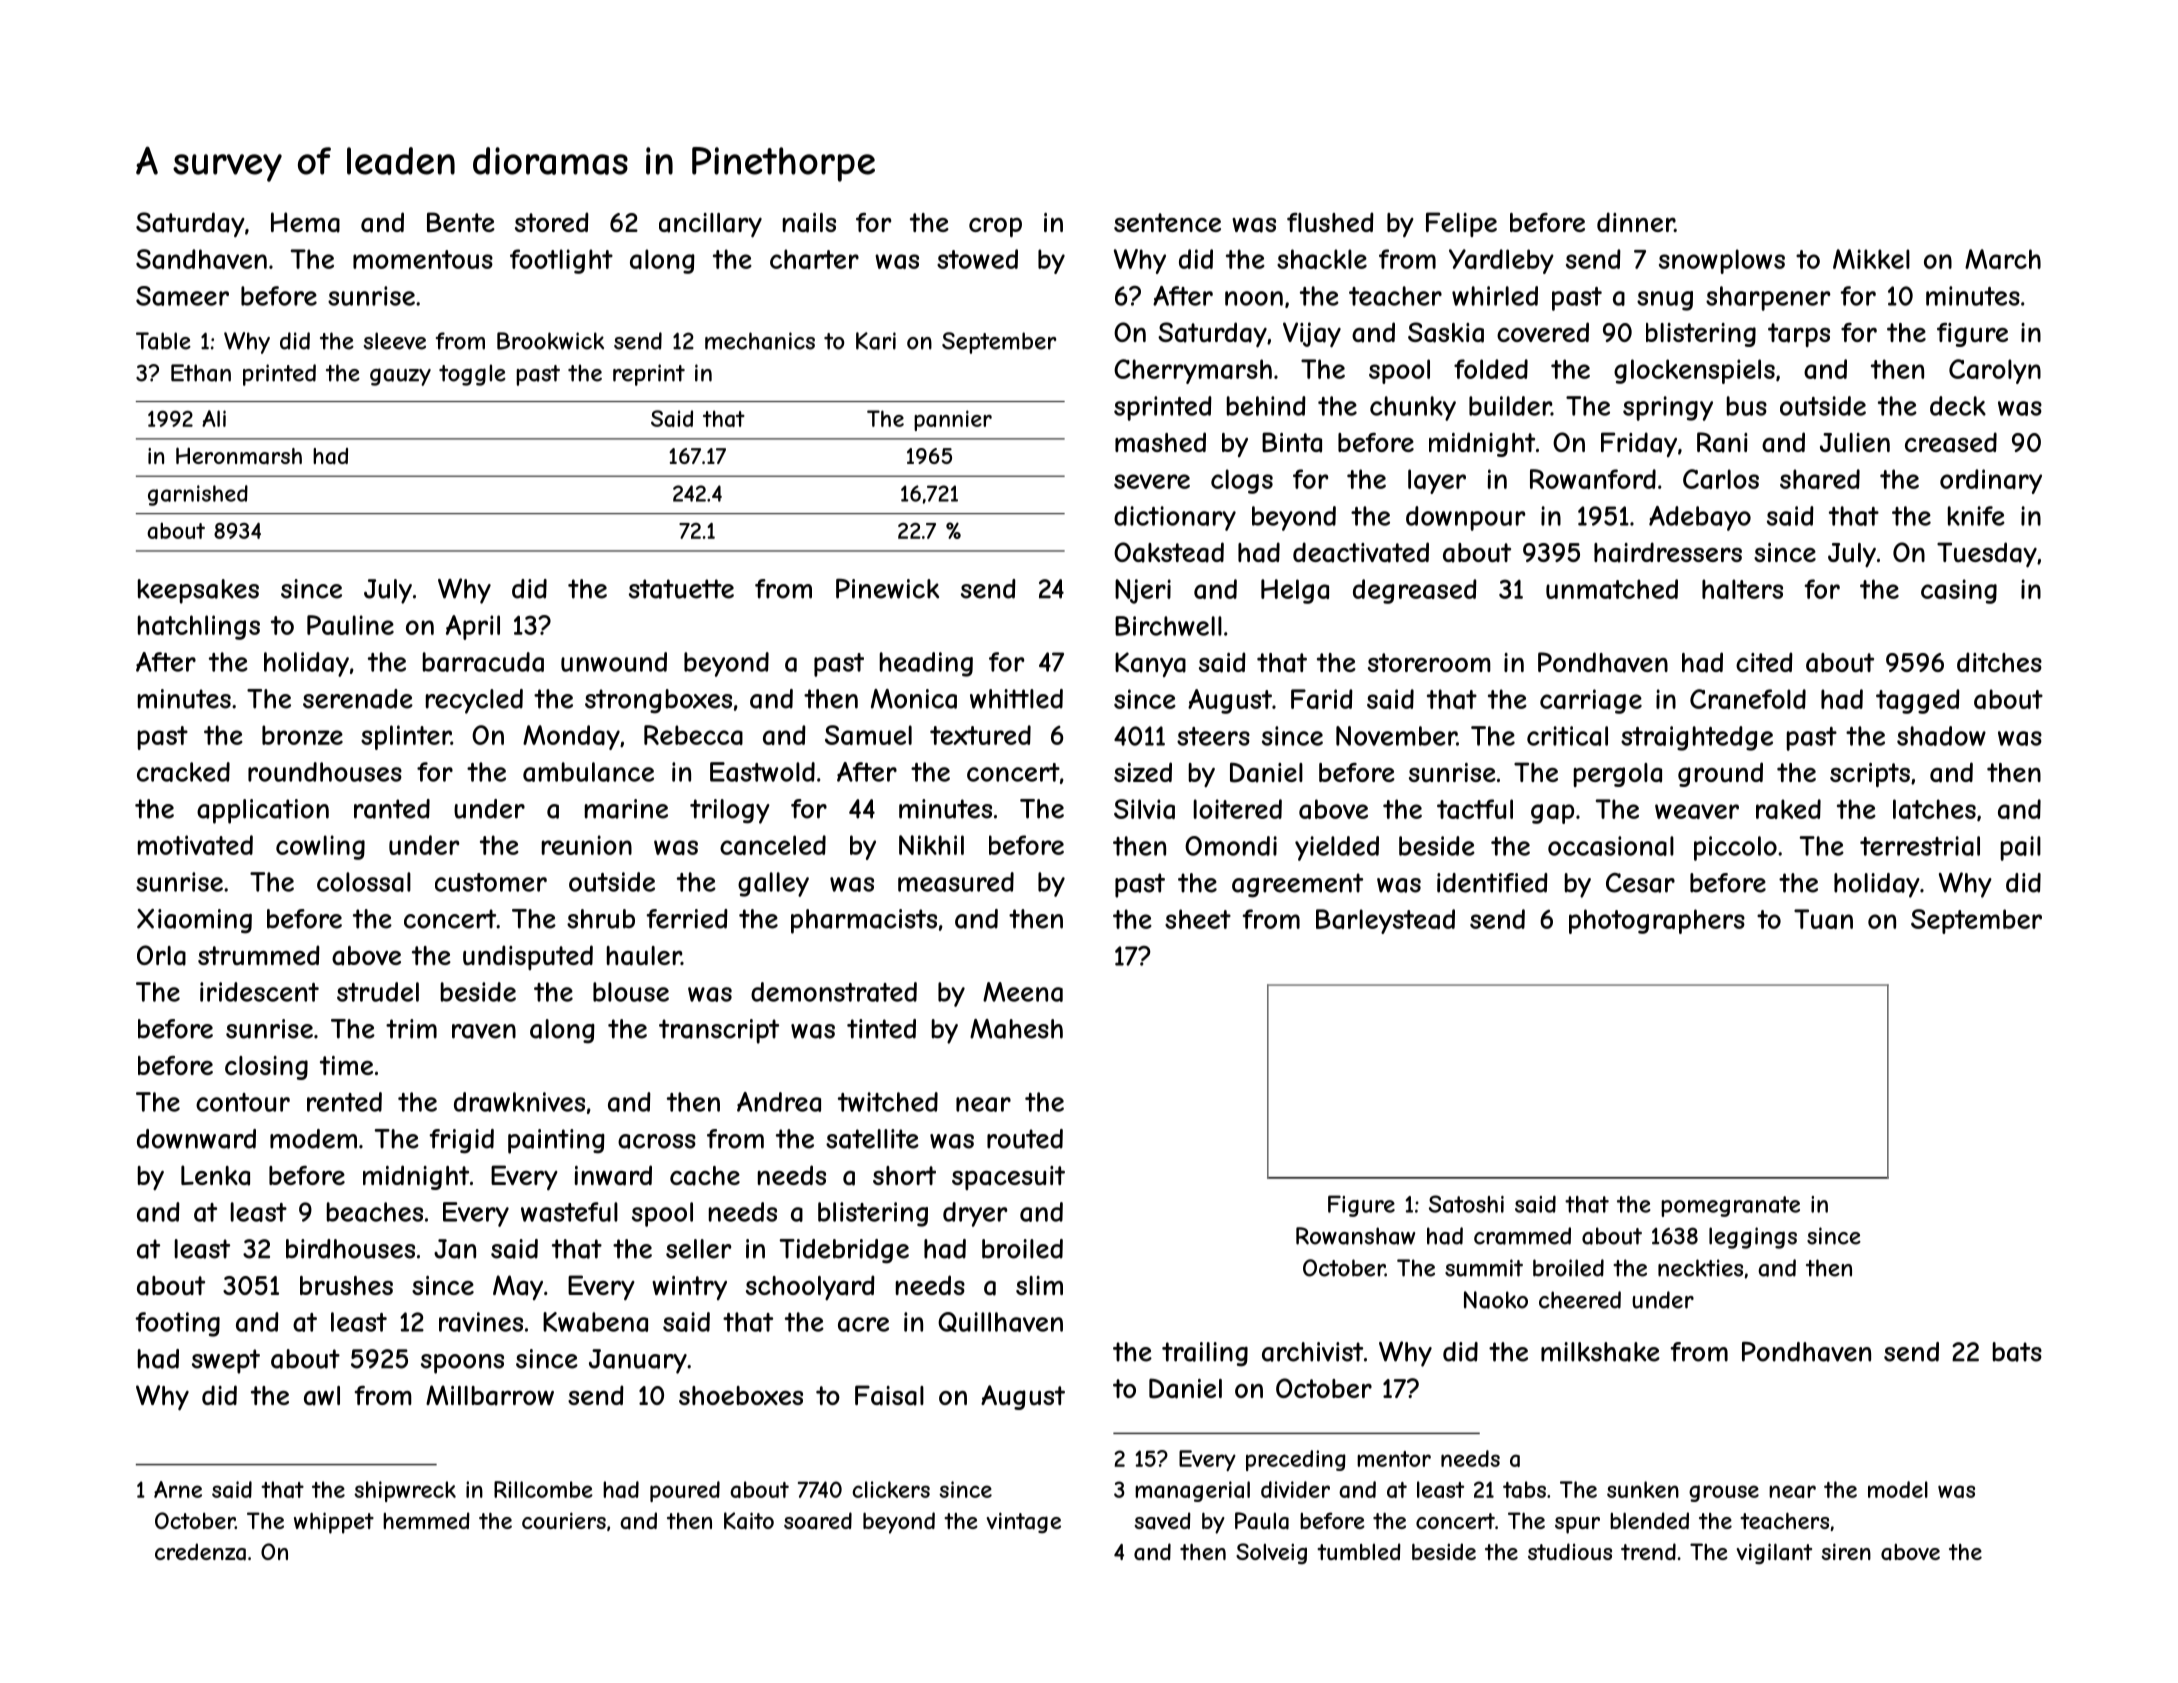 The height and width of the screenshot is (1683, 2178). I want to click on Felipe, so click(1461, 224).
